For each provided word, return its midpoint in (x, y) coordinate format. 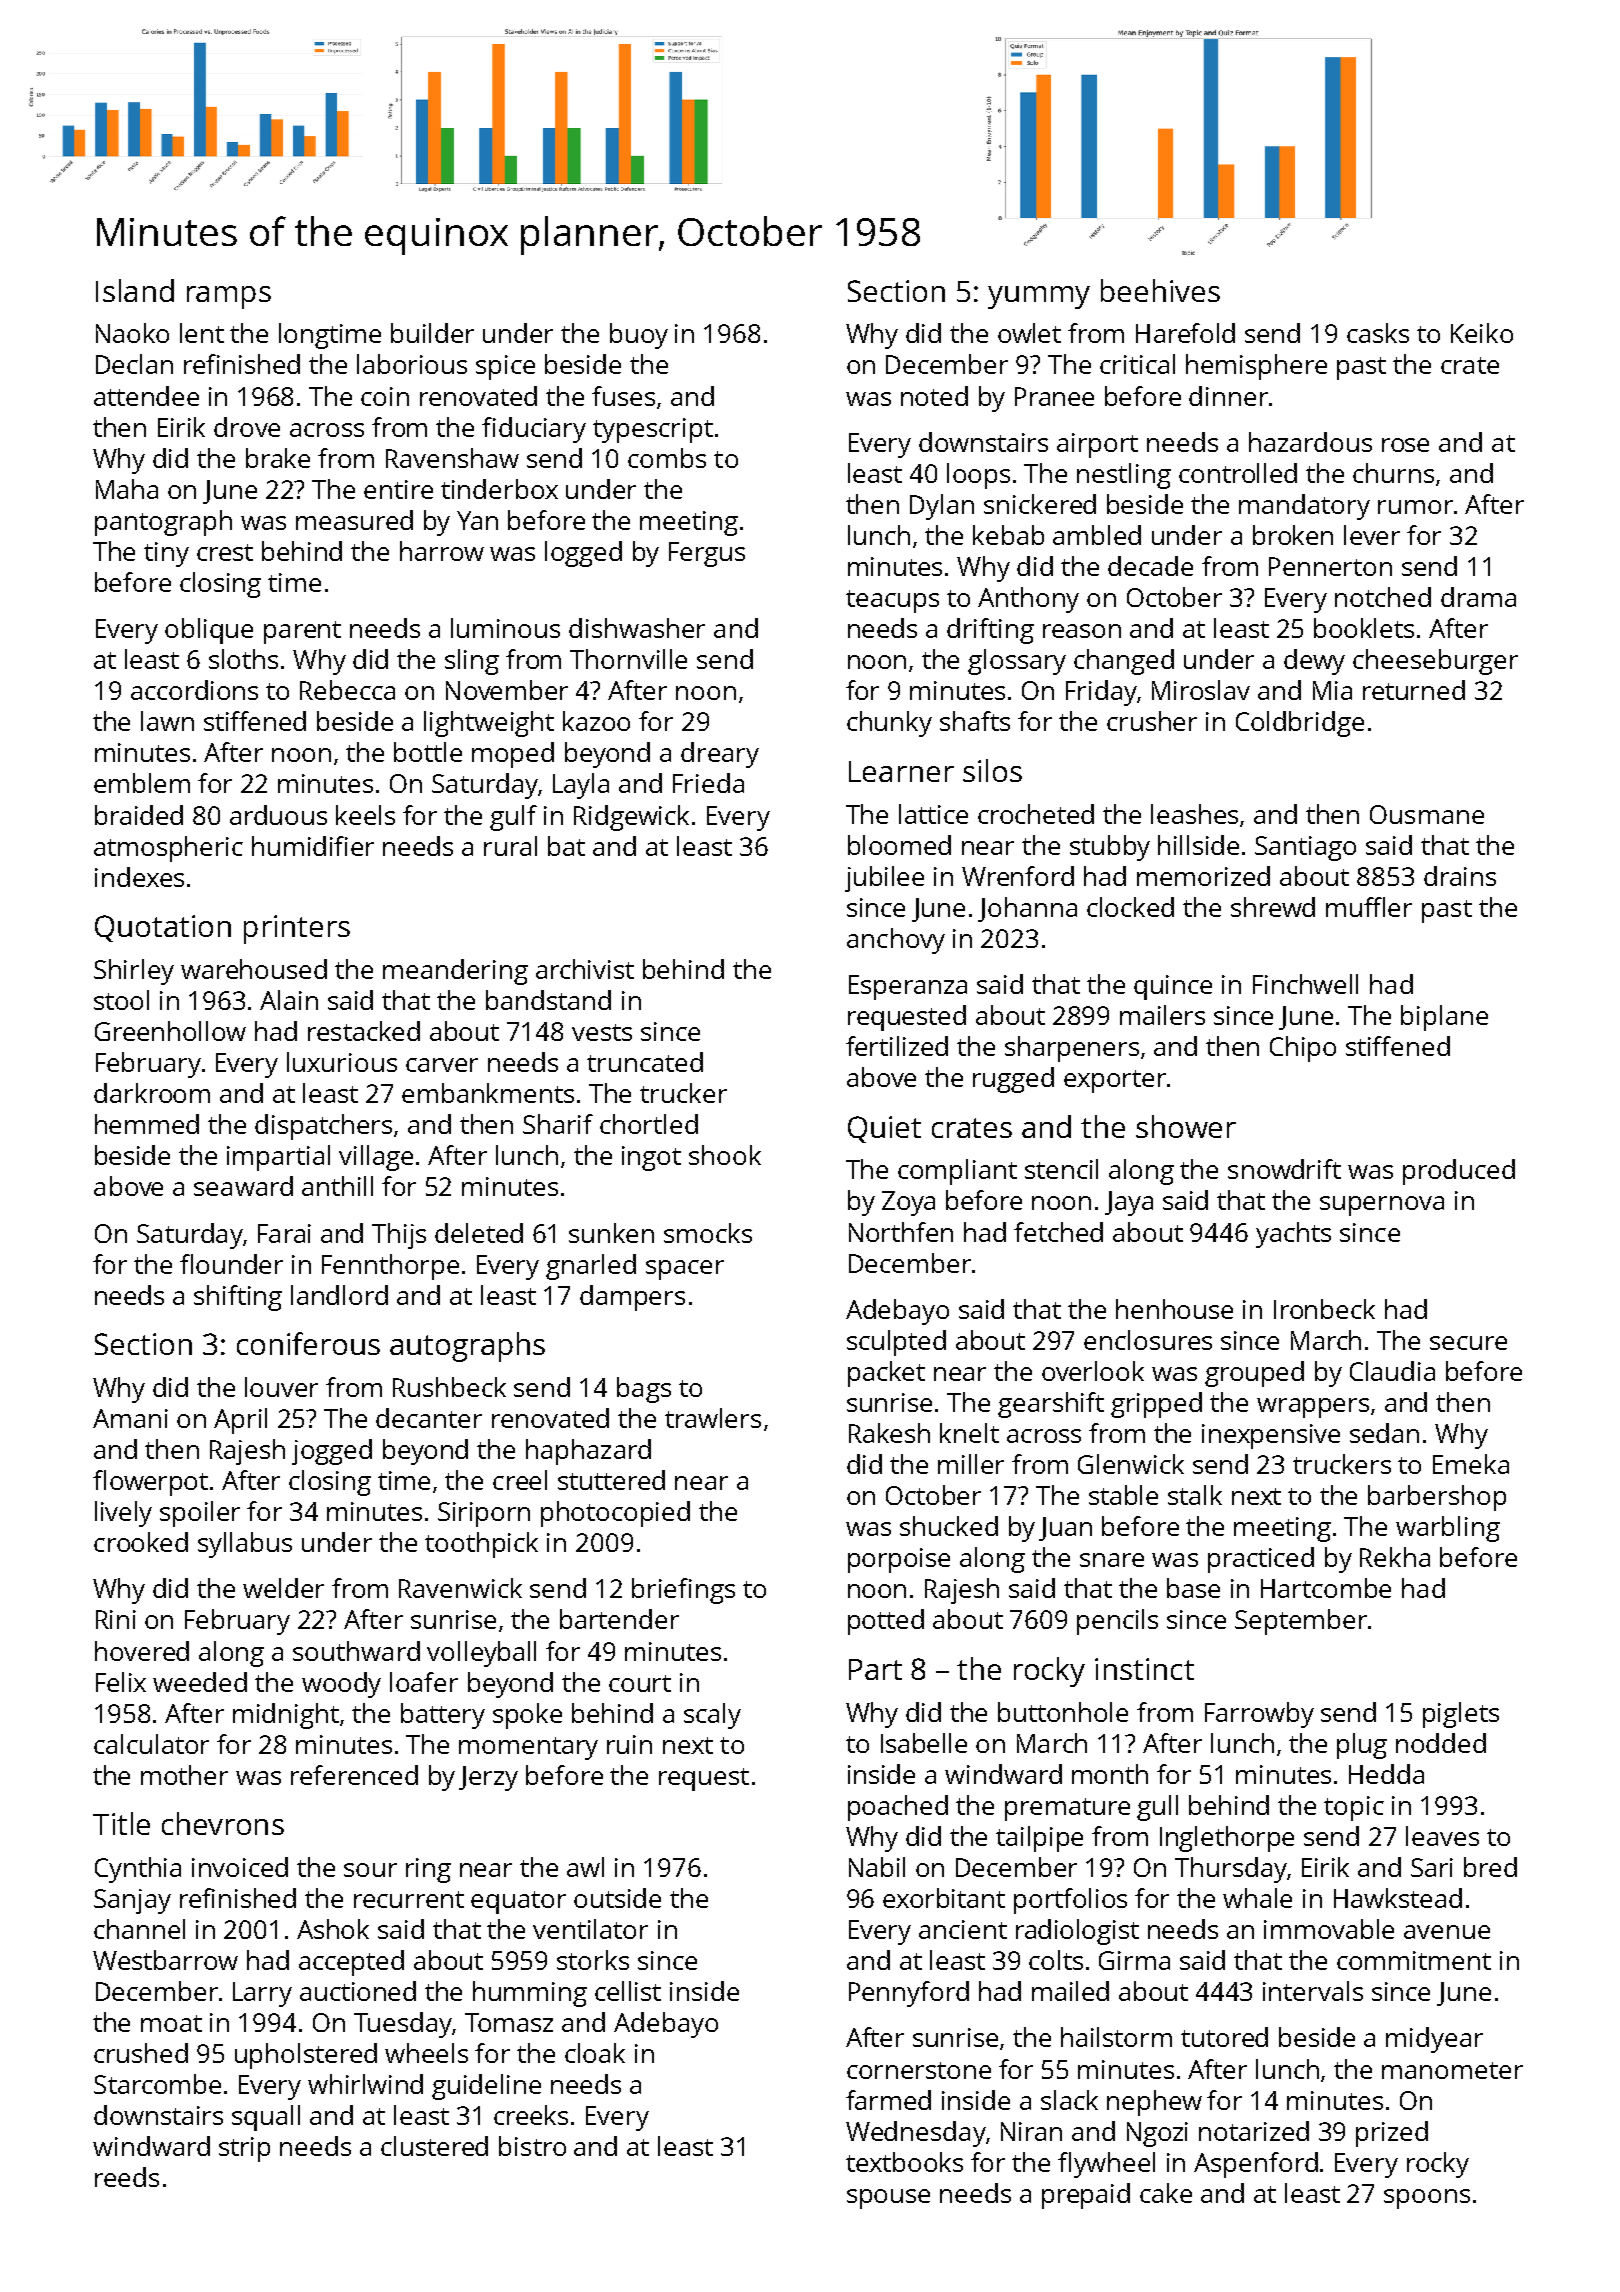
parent (302, 632)
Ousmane (1427, 814)
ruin (629, 1744)
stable (1123, 1495)
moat (171, 2023)
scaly (712, 1716)
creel (520, 1480)
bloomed (899, 845)
